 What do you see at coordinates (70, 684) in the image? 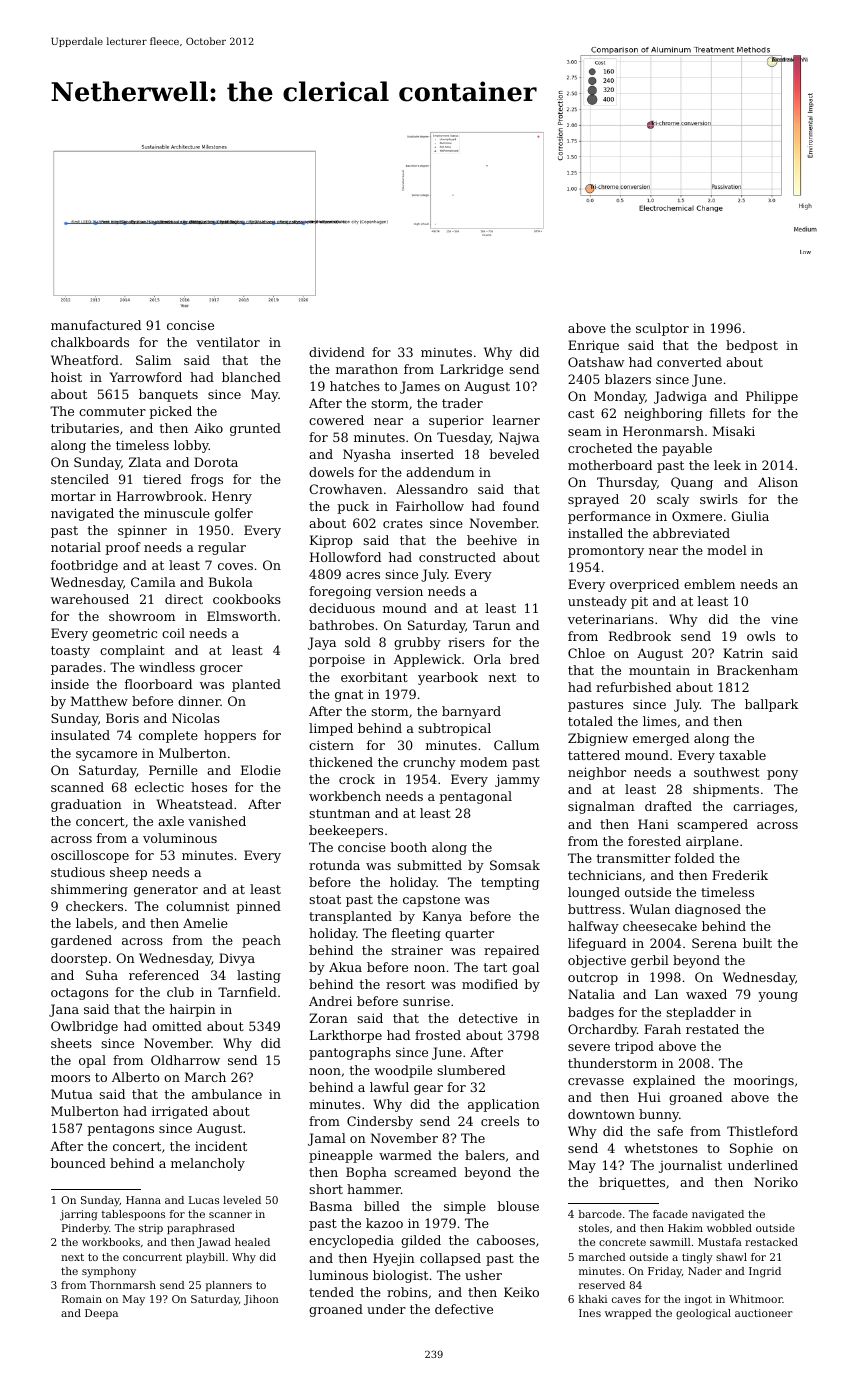
I see `inside` at bounding box center [70, 684].
